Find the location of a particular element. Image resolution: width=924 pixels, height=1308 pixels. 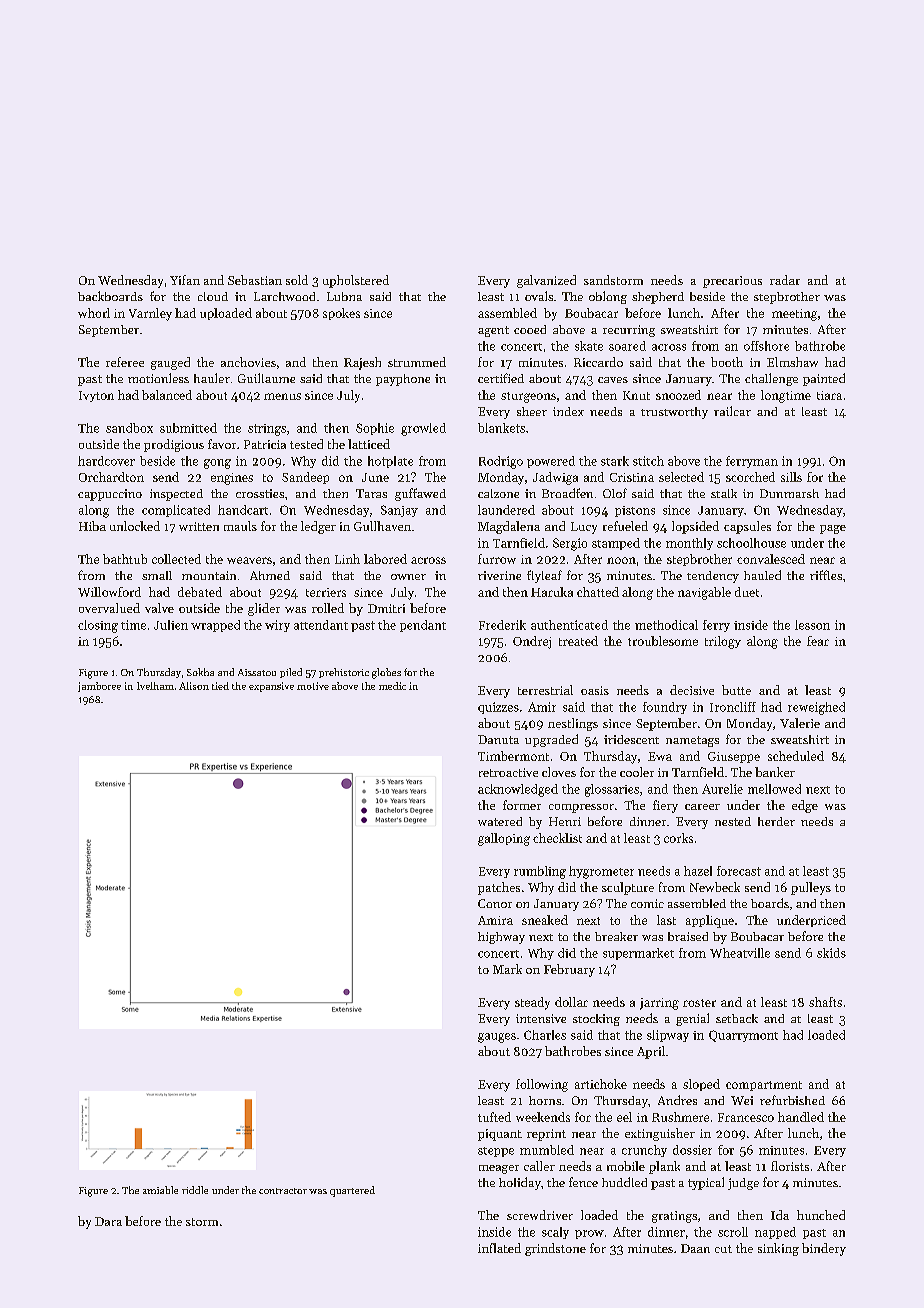

jamboree is located at coordinates (99, 687).
